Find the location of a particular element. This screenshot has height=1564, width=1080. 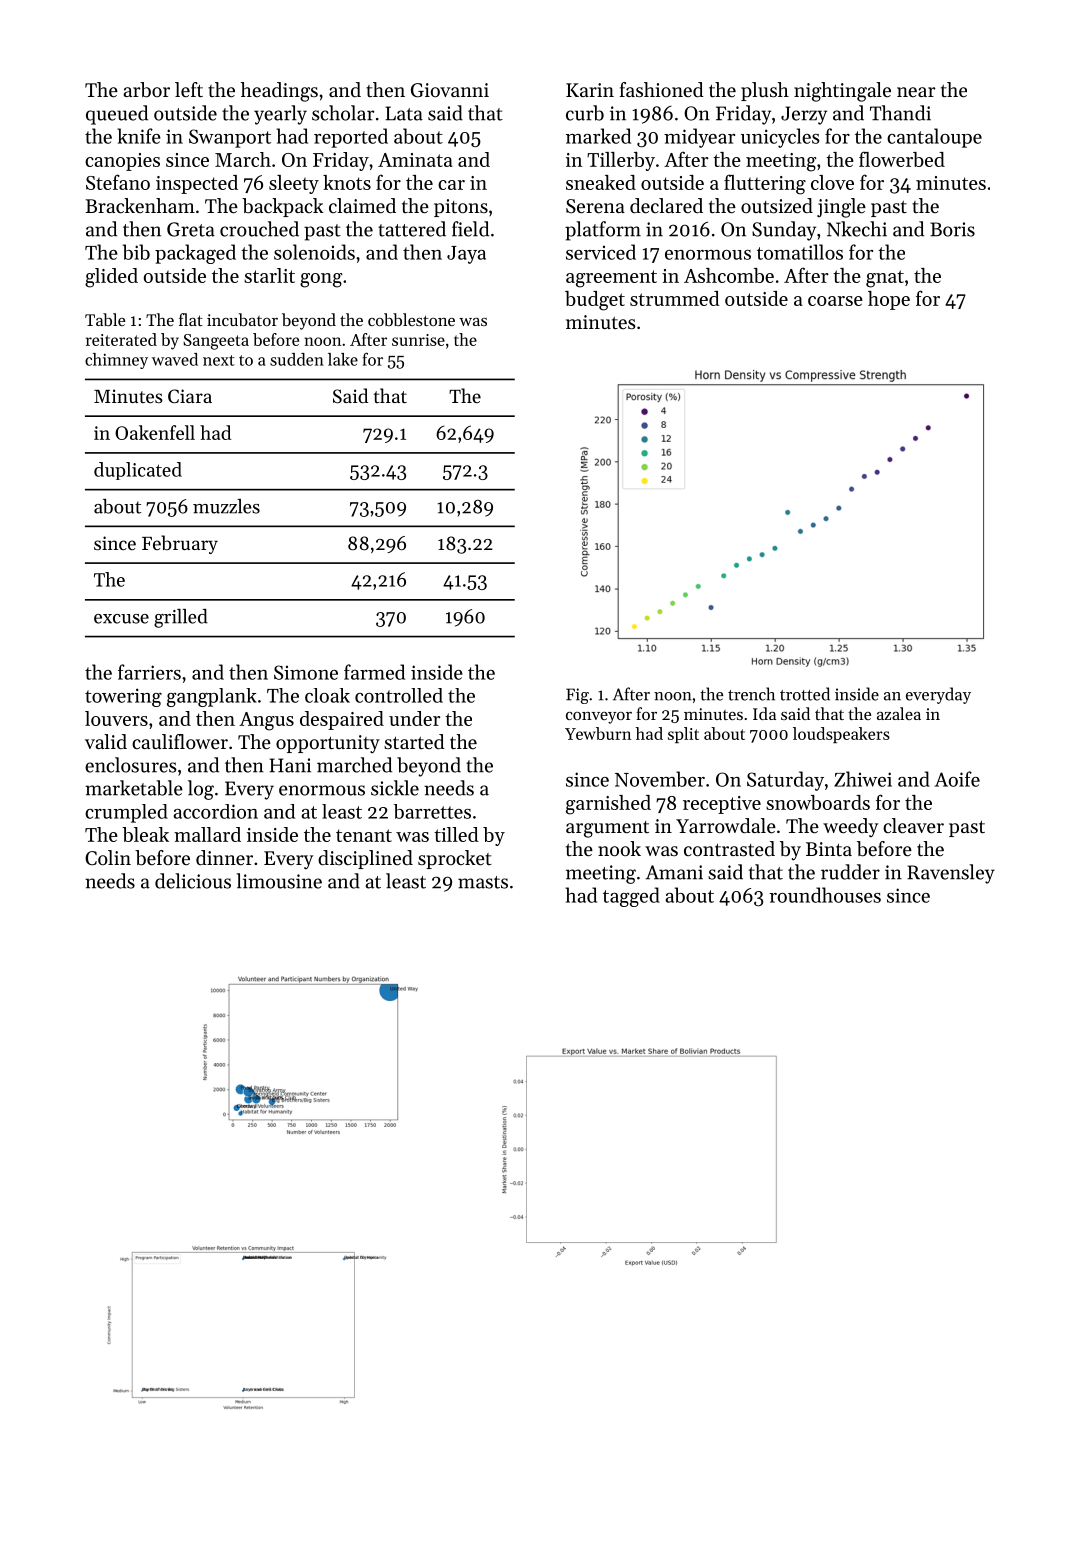

farriers is located at coordinates (149, 672).
